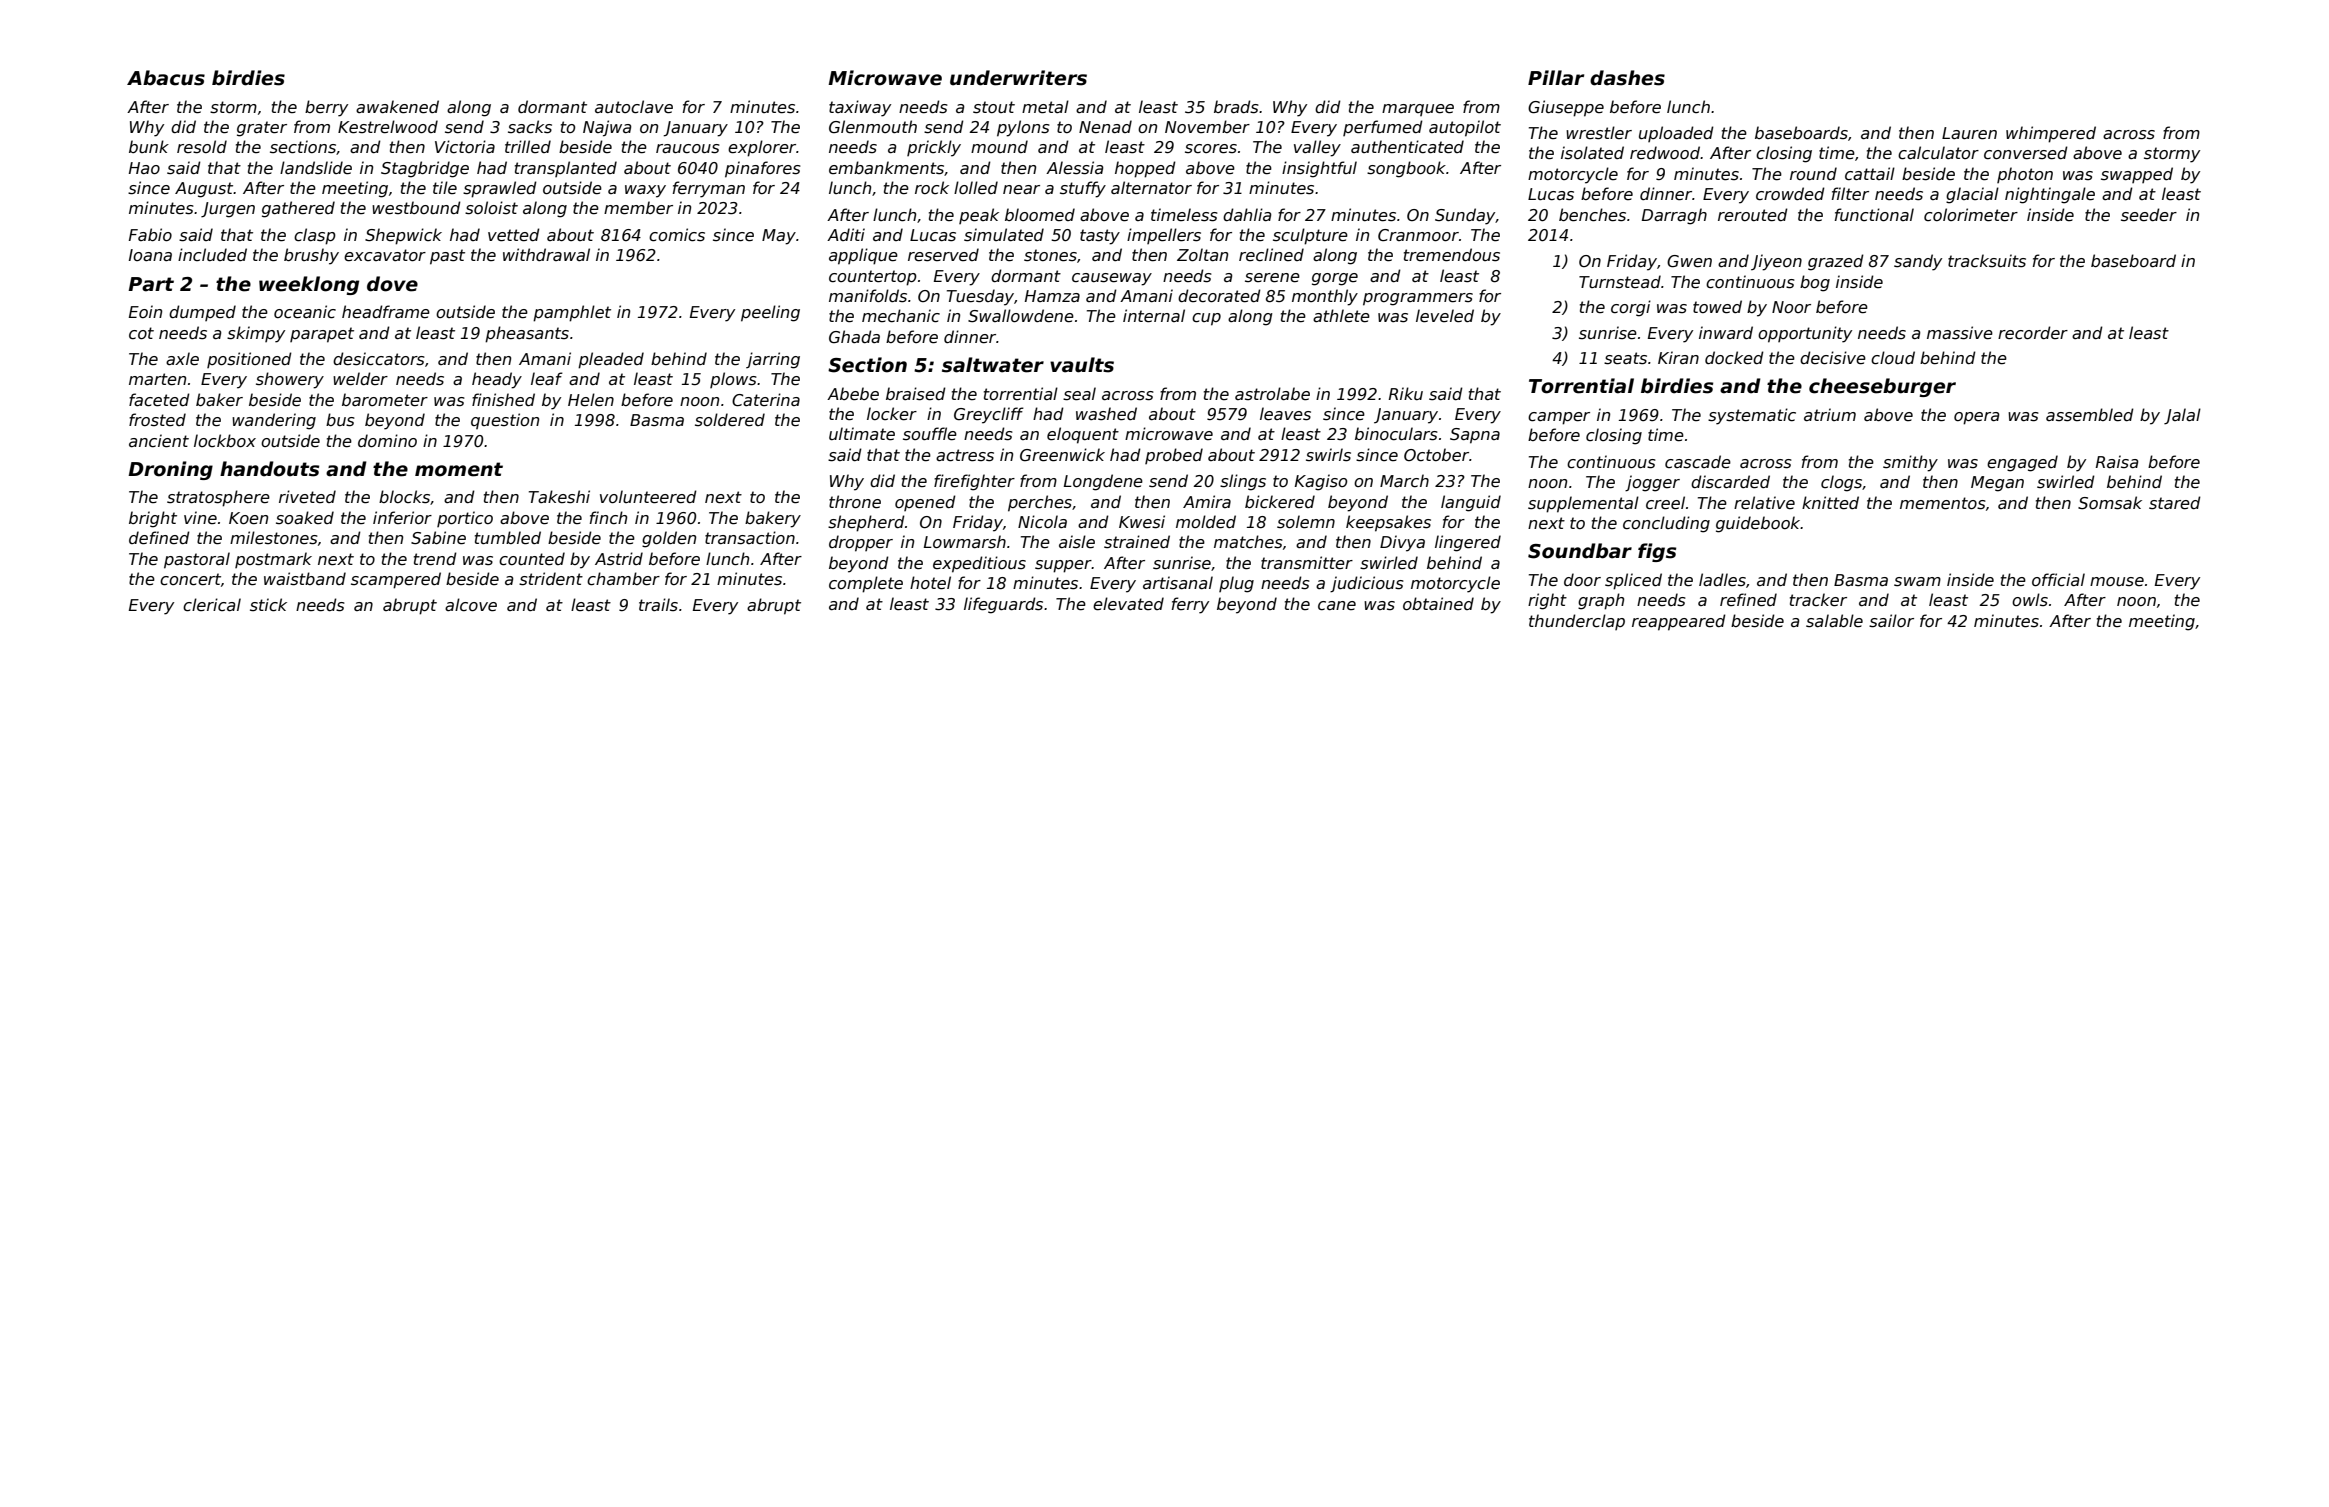  What do you see at coordinates (1018, 78) in the screenshot?
I see `underwriters` at bounding box center [1018, 78].
